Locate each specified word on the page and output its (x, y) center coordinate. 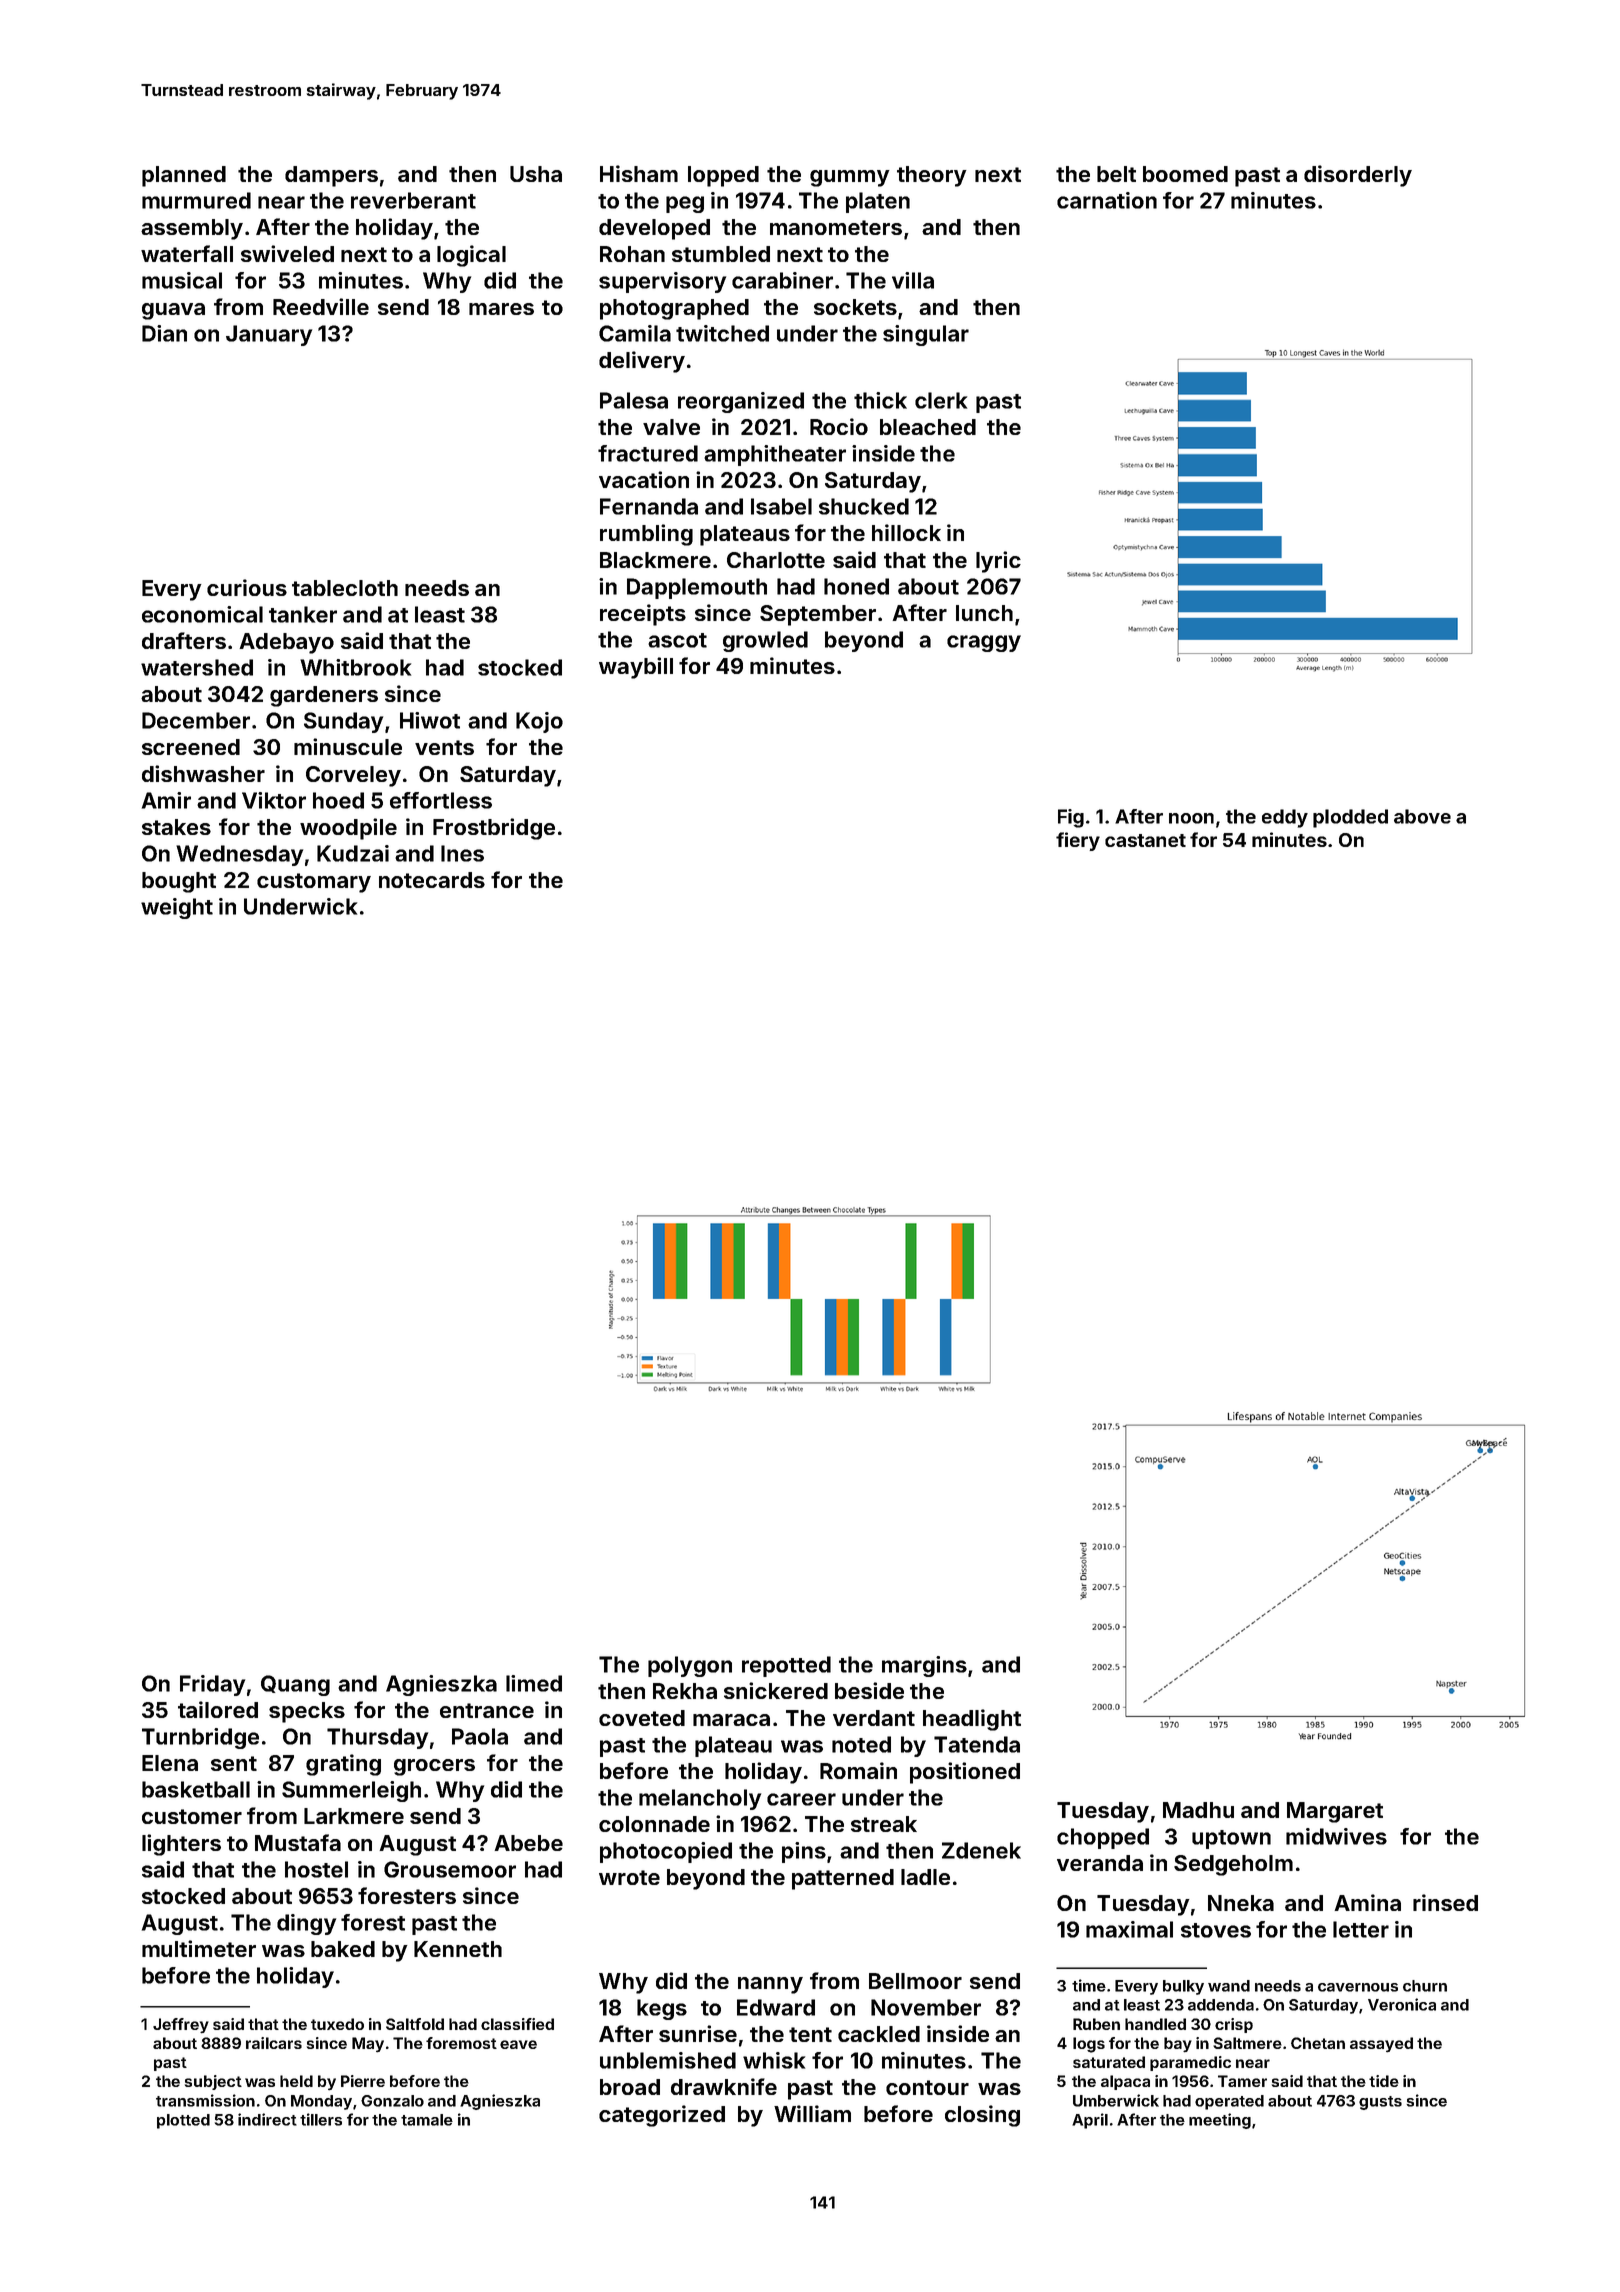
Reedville (321, 306)
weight (177, 908)
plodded (1350, 818)
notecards (432, 880)
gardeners (324, 696)
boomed (1185, 174)
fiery (1078, 841)
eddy (1285, 818)
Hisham (639, 173)
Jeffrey (181, 2025)
